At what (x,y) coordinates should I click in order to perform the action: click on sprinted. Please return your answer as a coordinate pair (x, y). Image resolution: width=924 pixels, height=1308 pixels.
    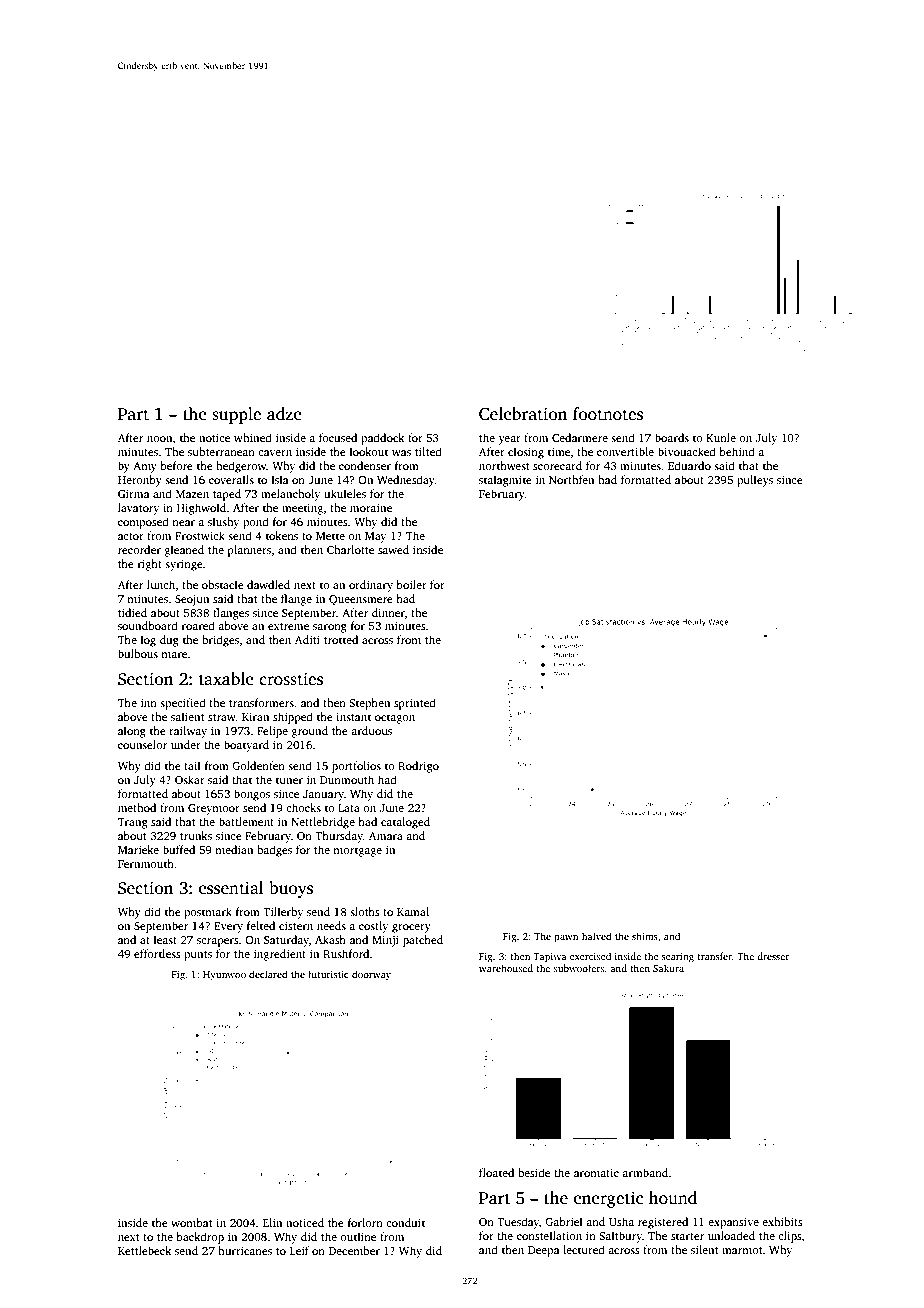
    Looking at the image, I should click on (415, 704).
